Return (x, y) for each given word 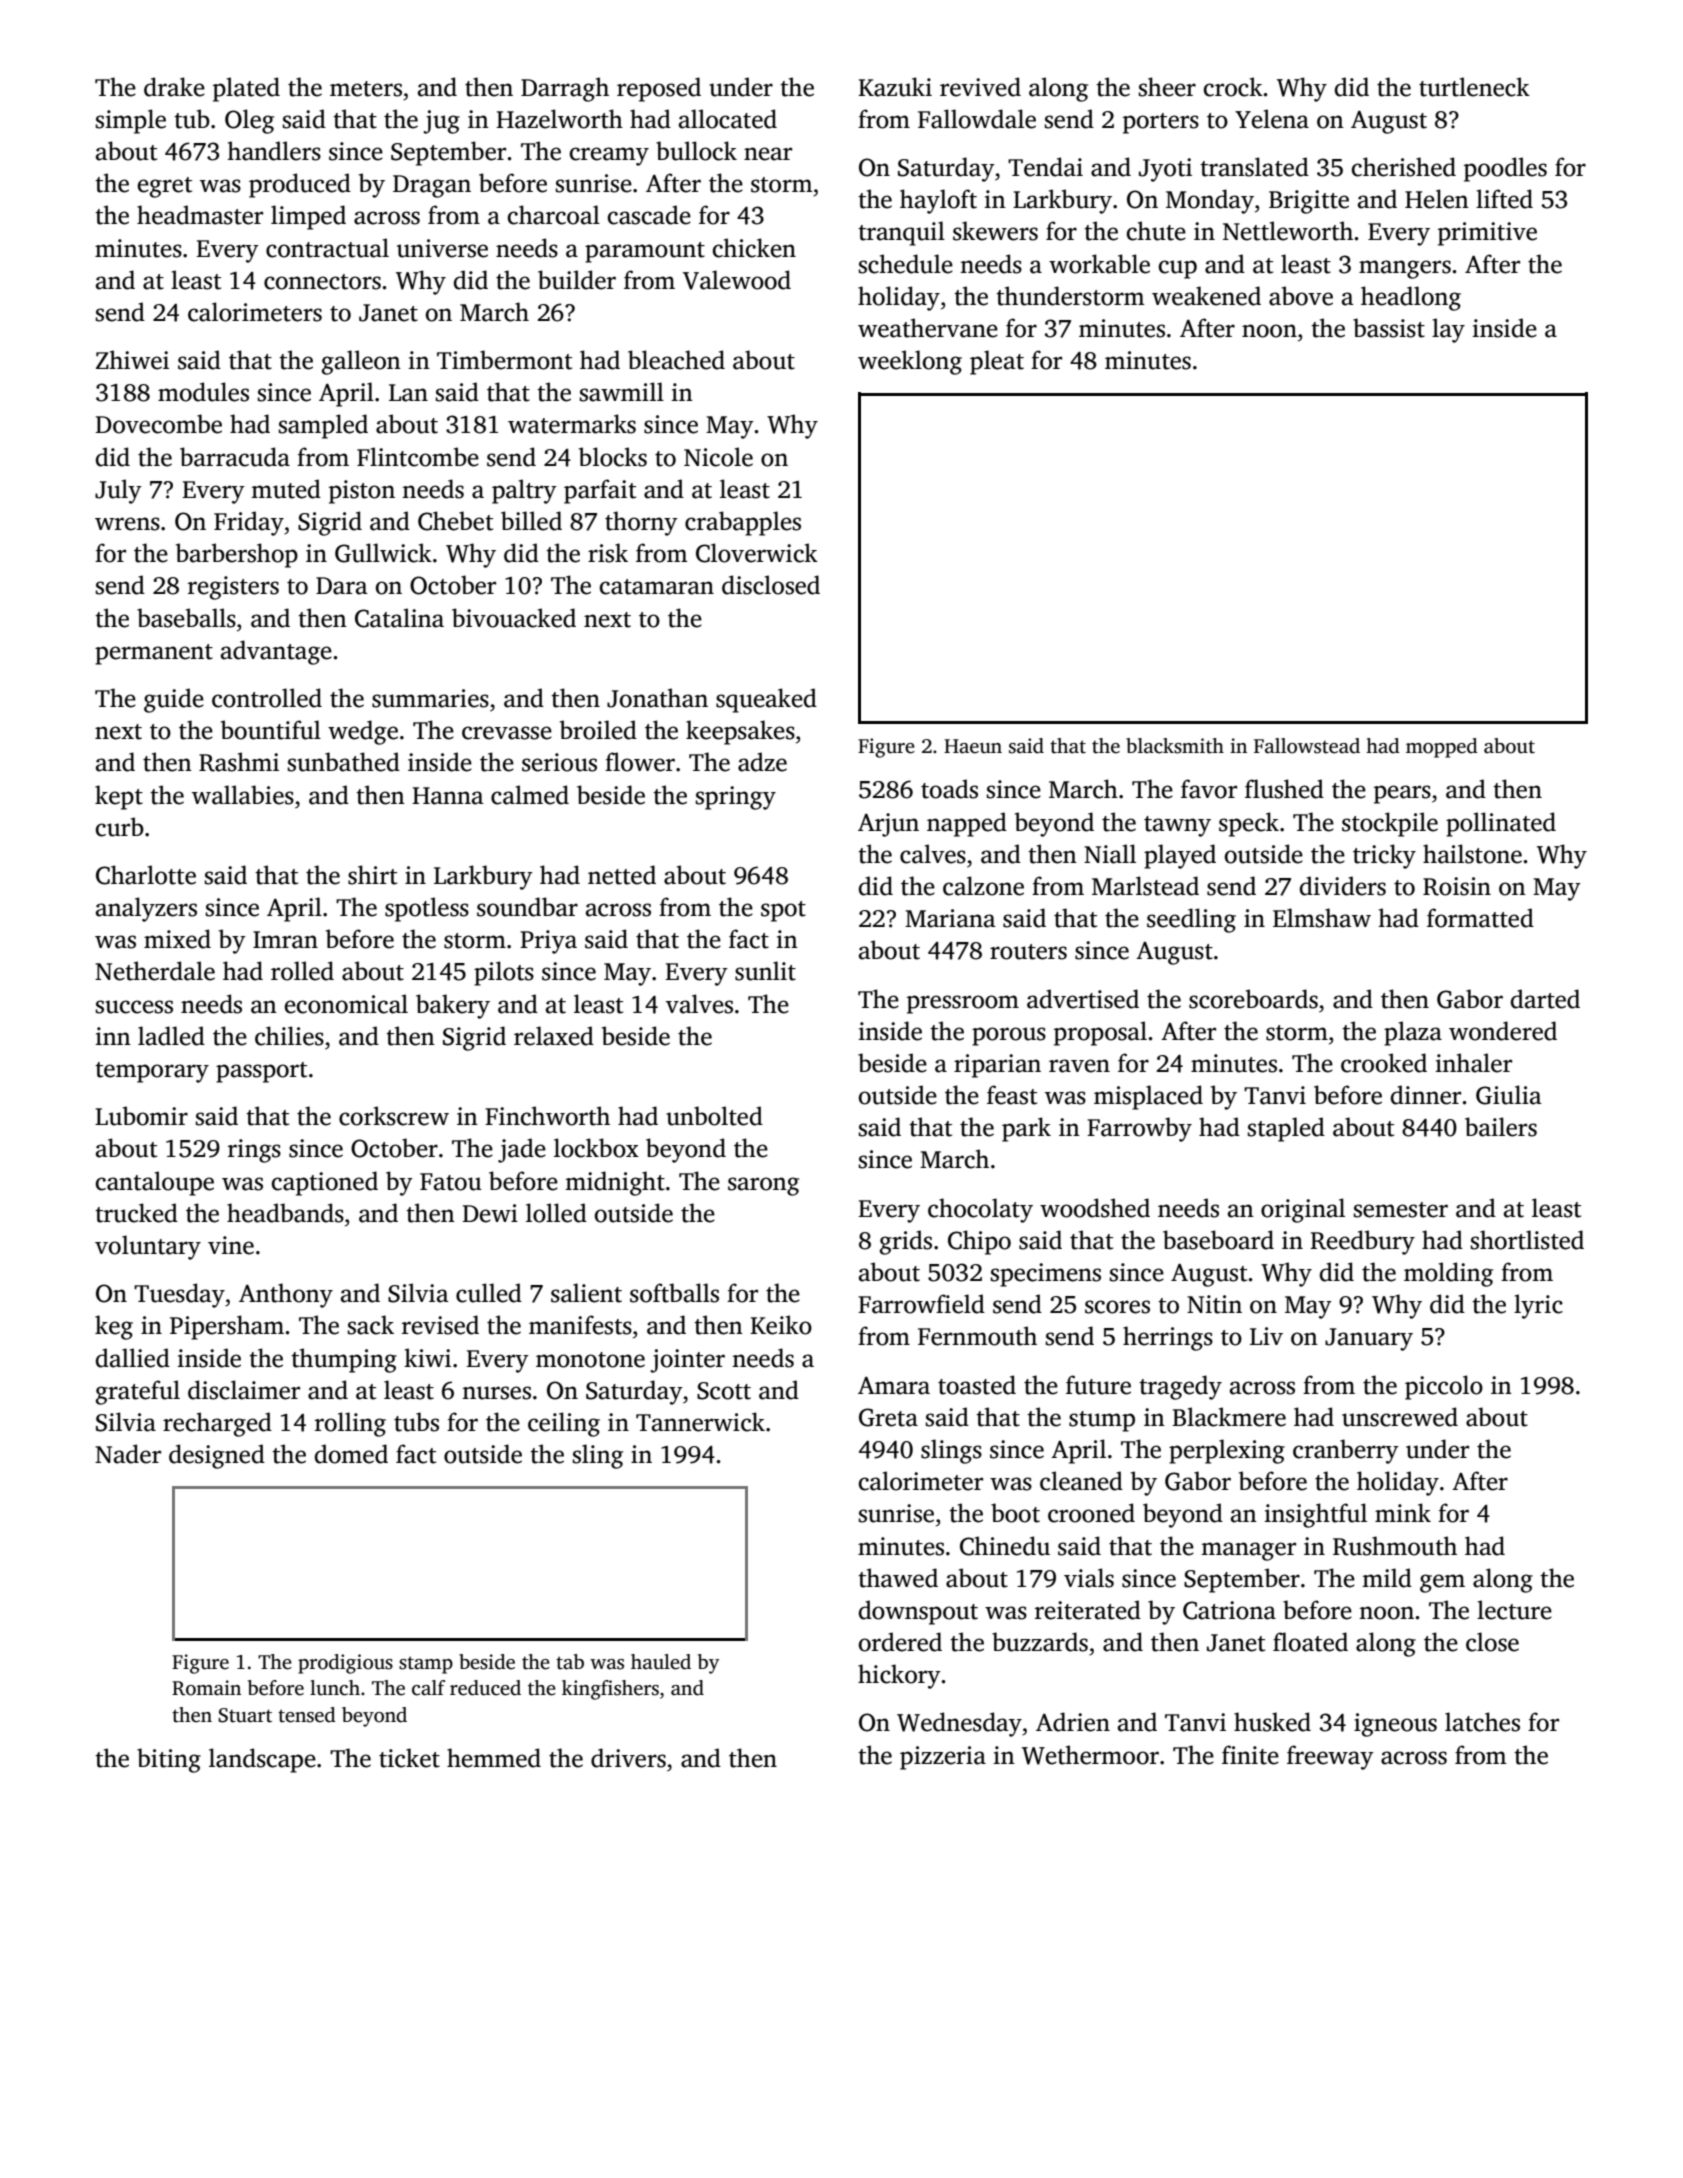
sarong (763, 1186)
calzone (983, 886)
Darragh (565, 89)
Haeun (973, 746)
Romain (206, 1688)
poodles (1505, 169)
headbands (285, 1213)
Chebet (455, 521)
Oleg (249, 121)
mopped (1442, 748)
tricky (1384, 856)
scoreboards (1253, 999)
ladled (171, 1036)
